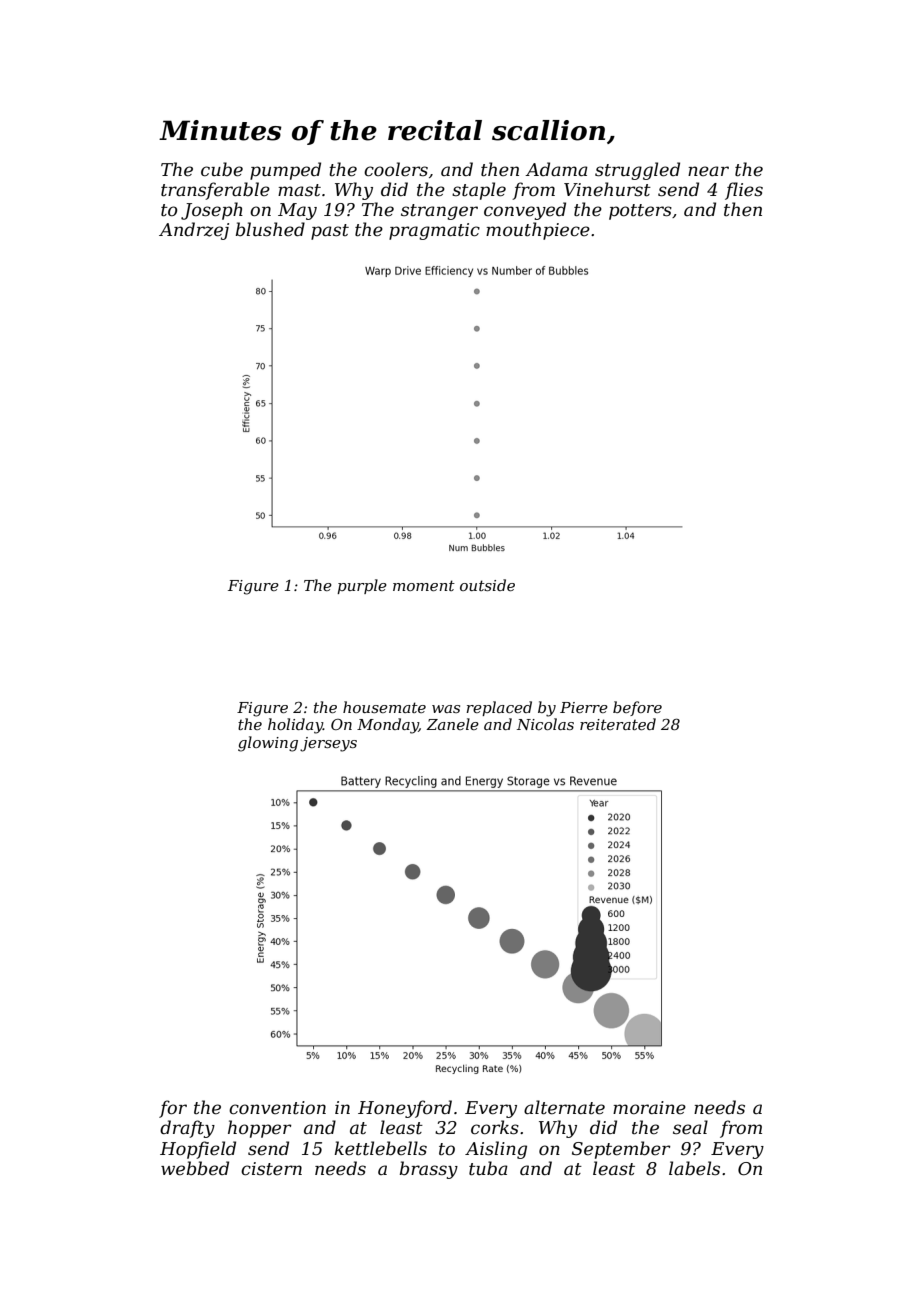 This page has width=924, height=1311. What do you see at coordinates (640, 212) in the page?
I see `potters` at bounding box center [640, 212].
